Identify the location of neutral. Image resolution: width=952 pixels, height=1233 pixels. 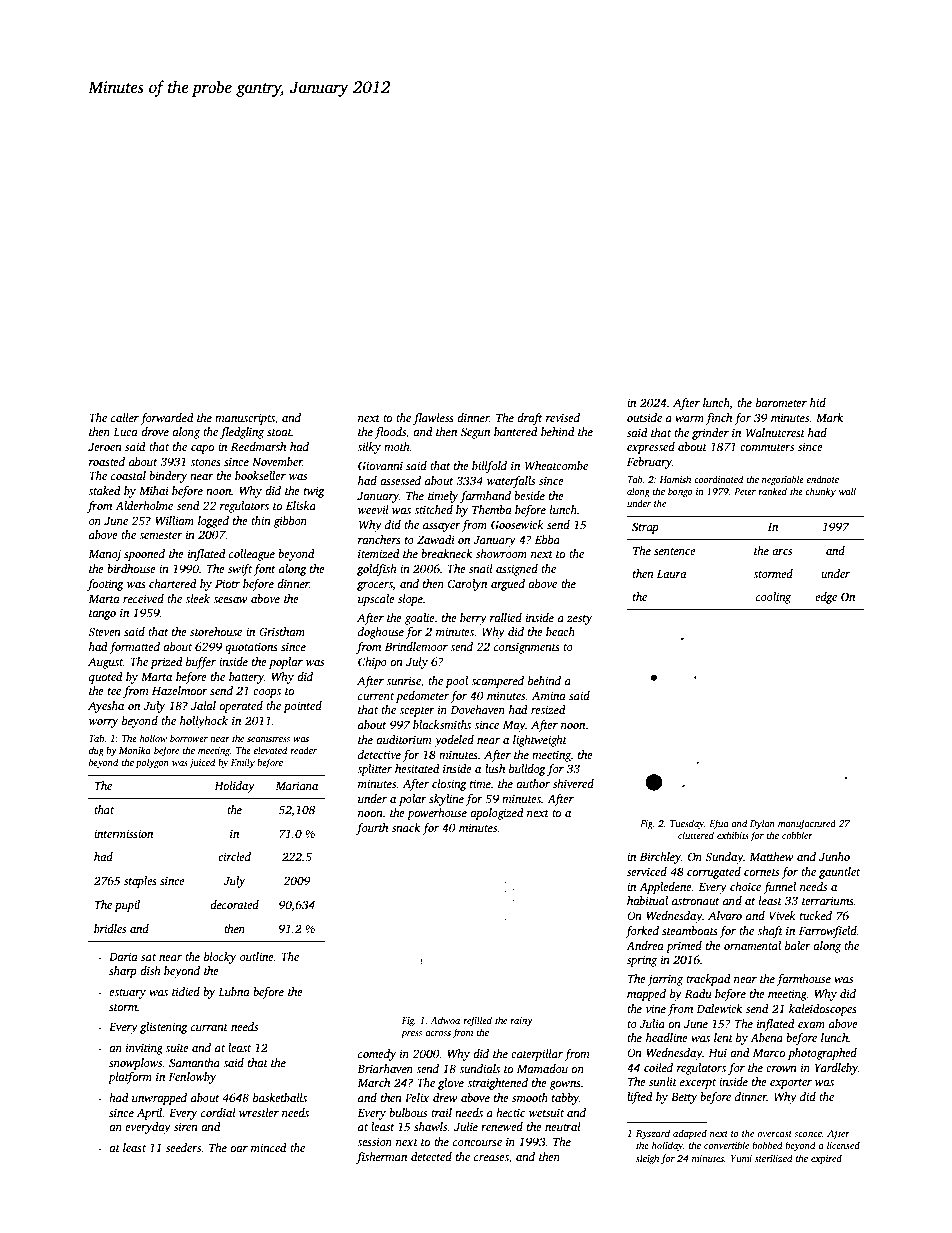
(563, 1126).
